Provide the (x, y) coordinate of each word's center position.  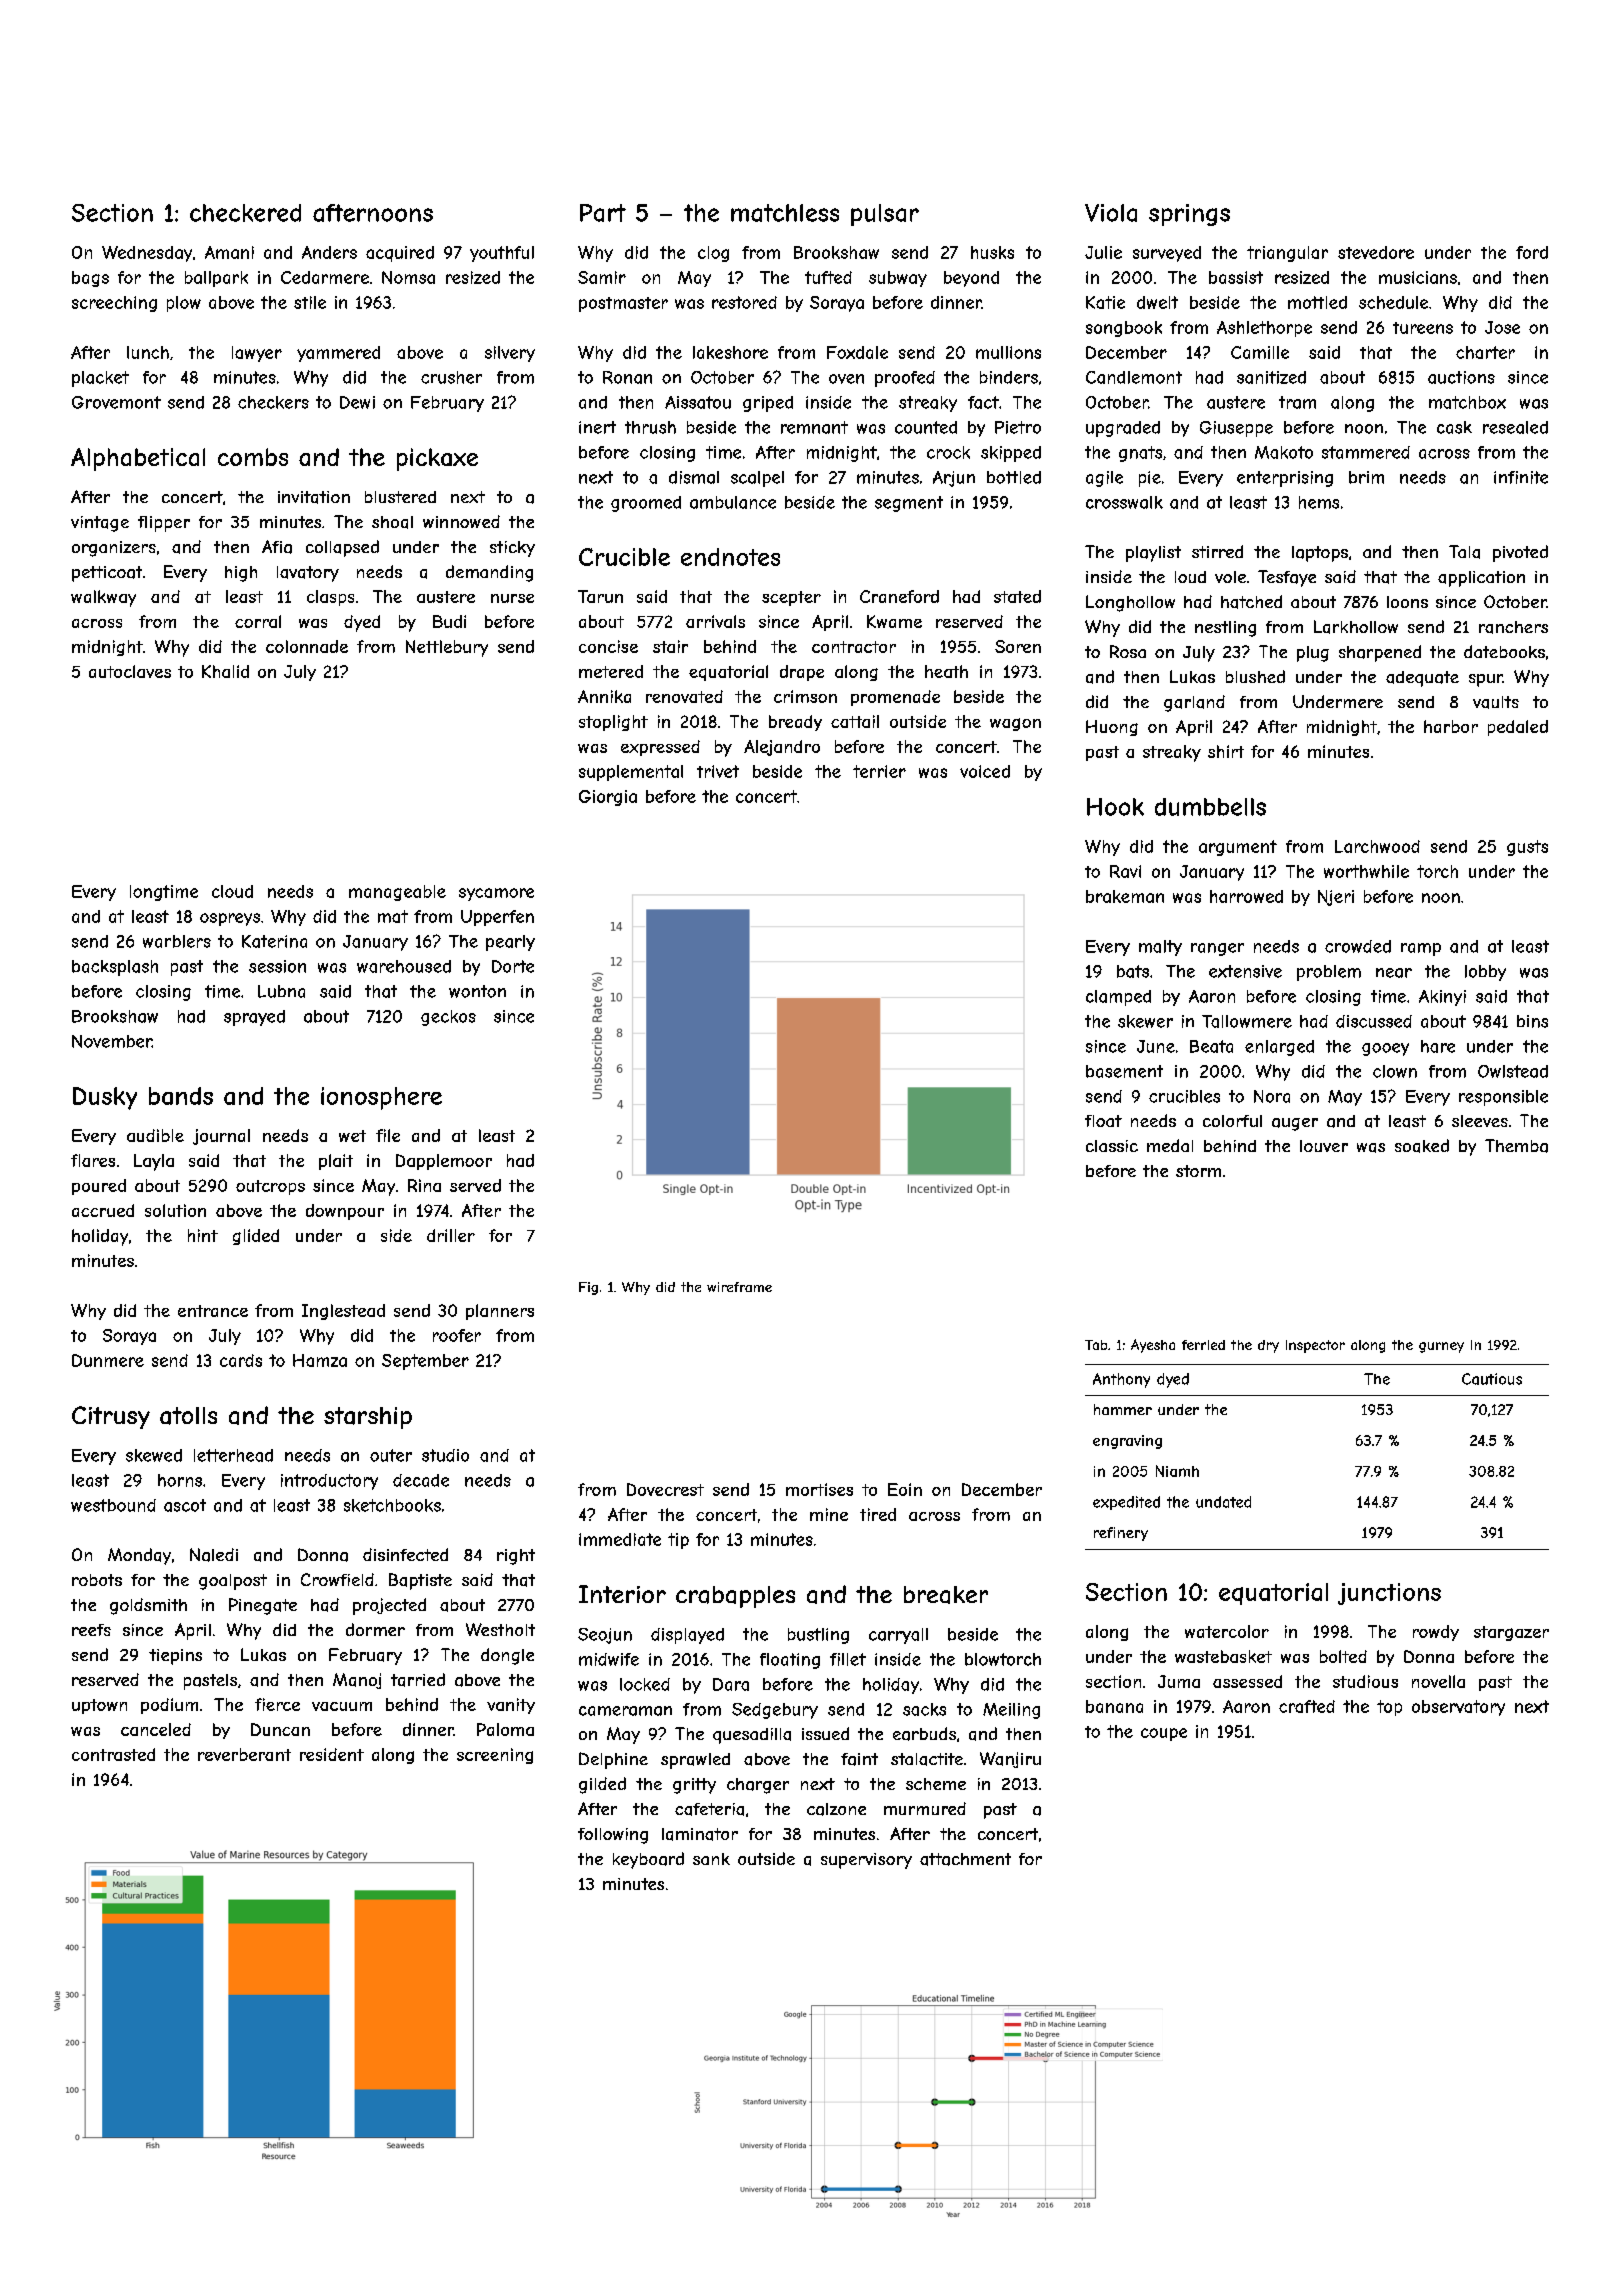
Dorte (513, 966)
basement (1124, 1071)
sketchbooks (392, 1505)
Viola (1111, 213)
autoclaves (130, 671)
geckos (448, 1018)
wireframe (739, 1287)
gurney (1441, 1347)
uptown (99, 1706)
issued (825, 1733)
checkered (245, 213)
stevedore (1376, 252)
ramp (1421, 949)
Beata (1211, 1046)
